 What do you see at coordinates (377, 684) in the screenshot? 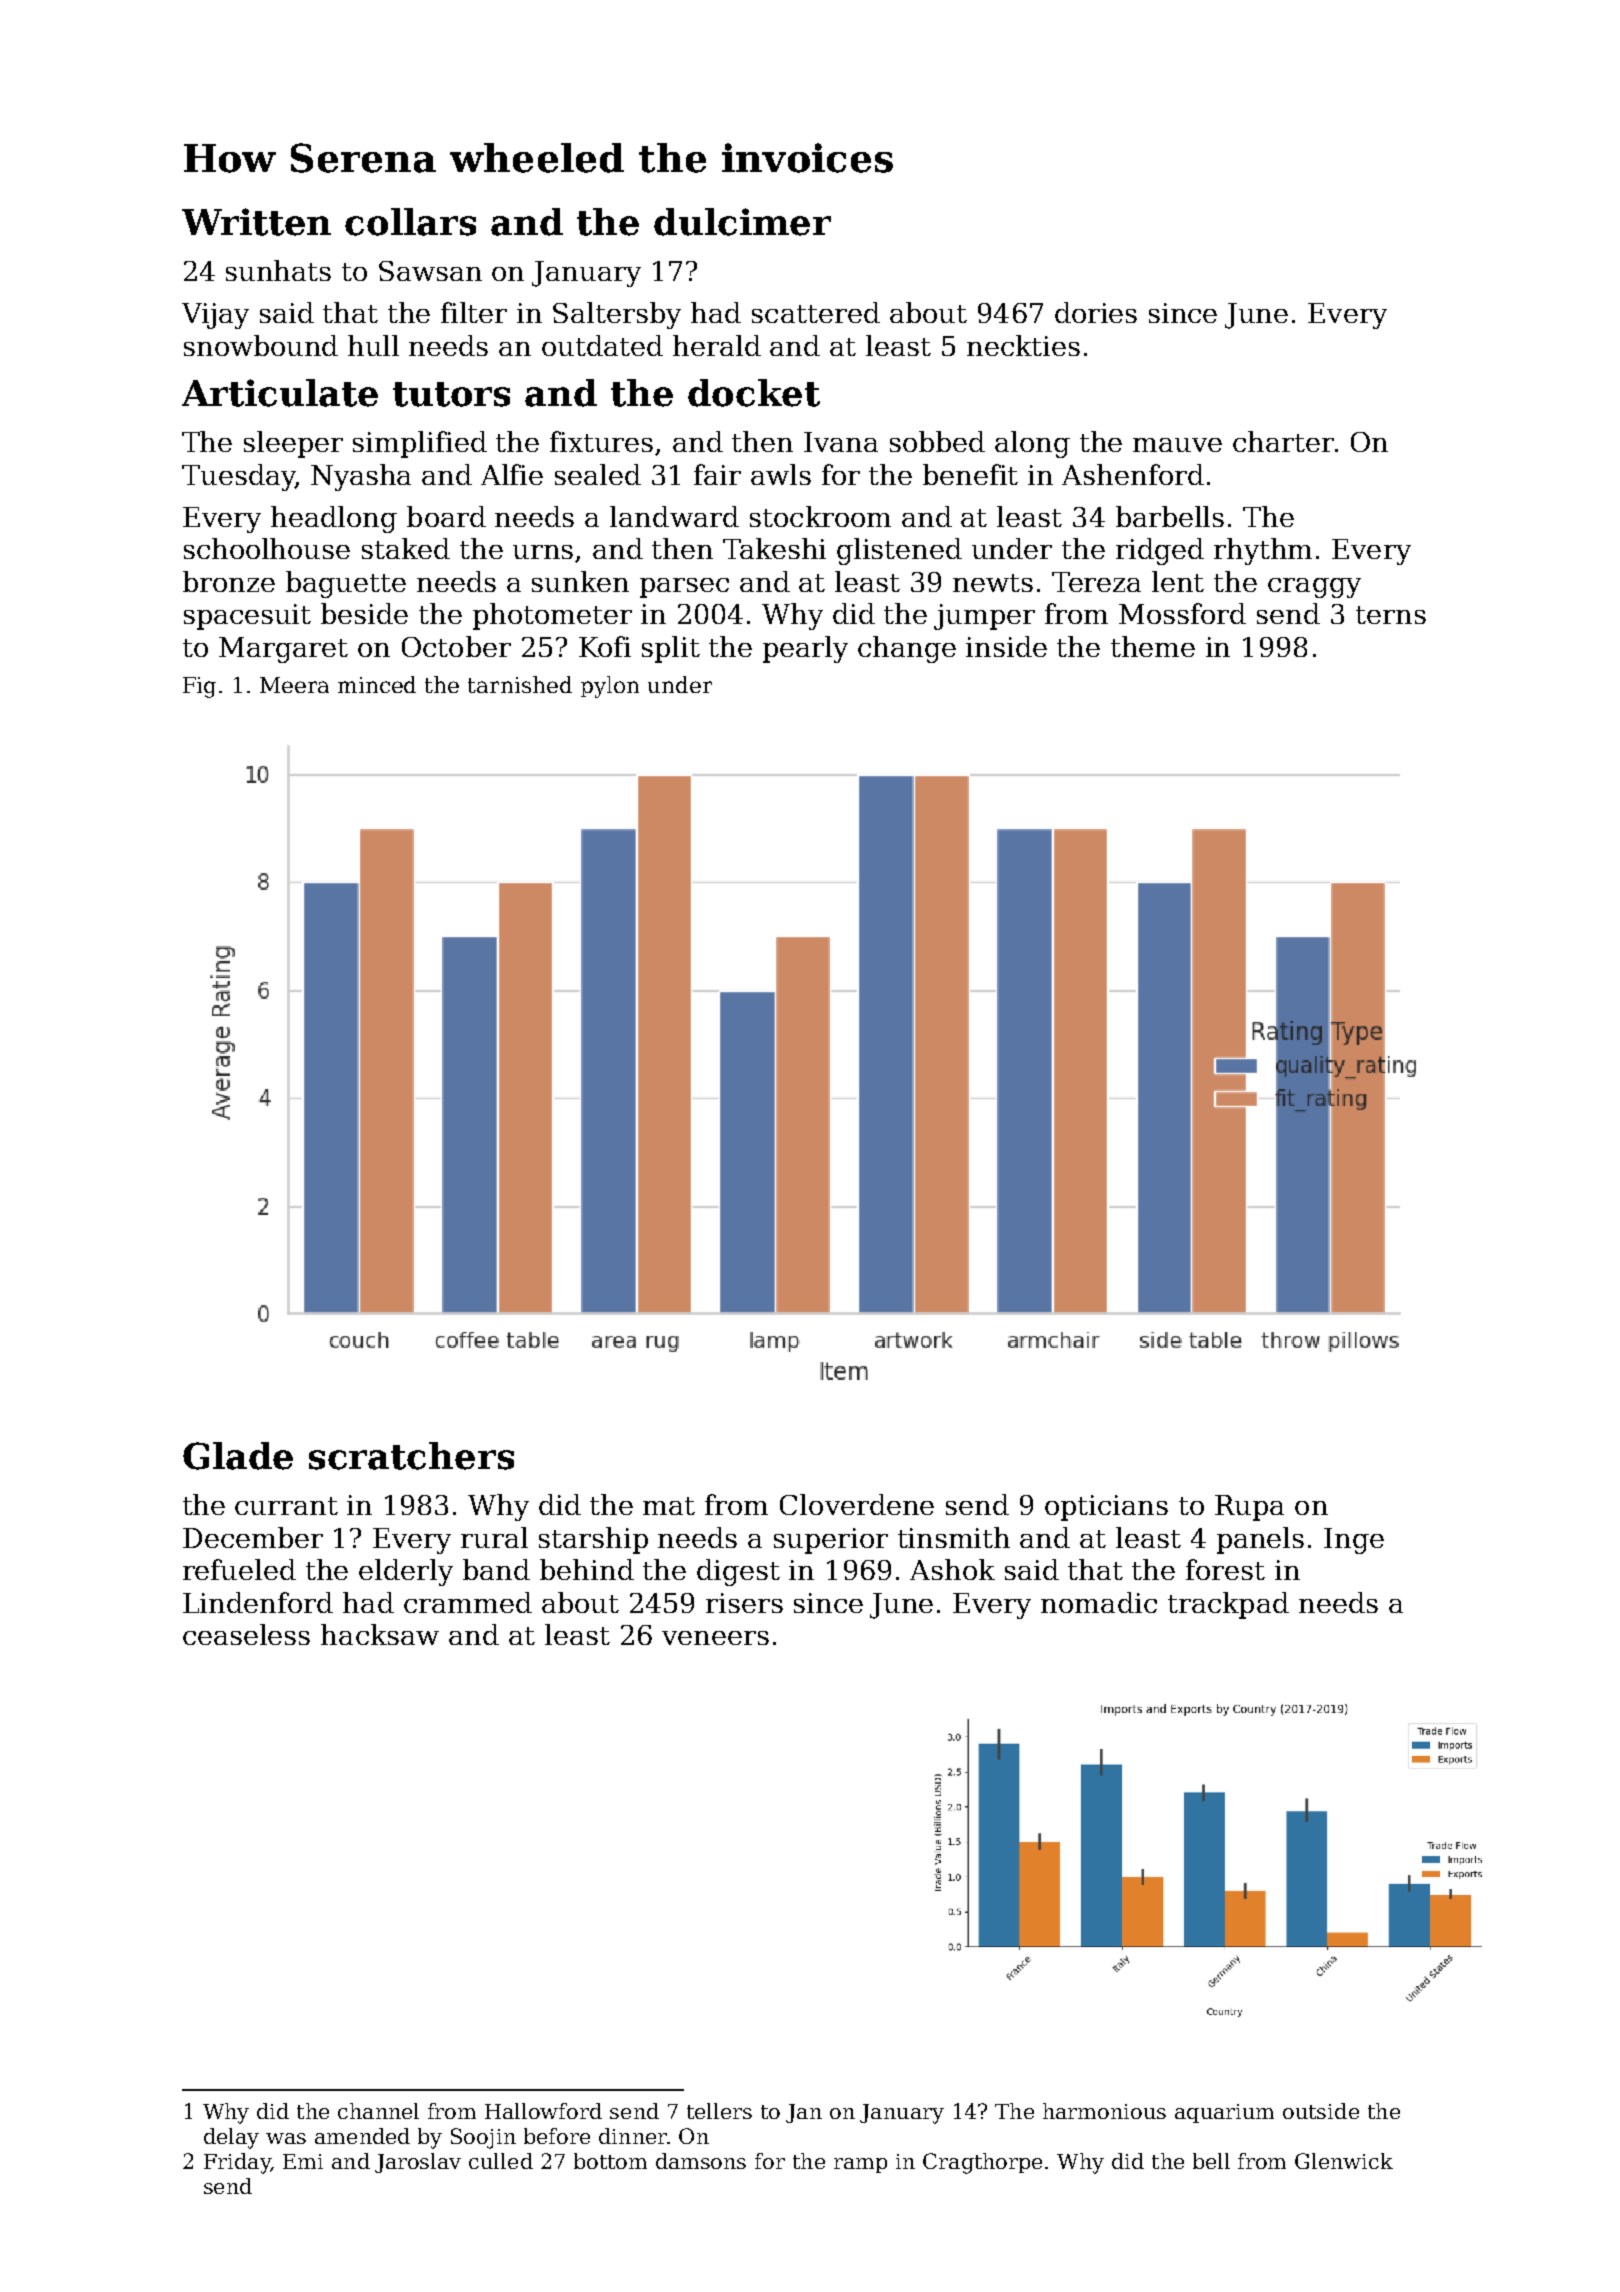
I see `minced` at bounding box center [377, 684].
